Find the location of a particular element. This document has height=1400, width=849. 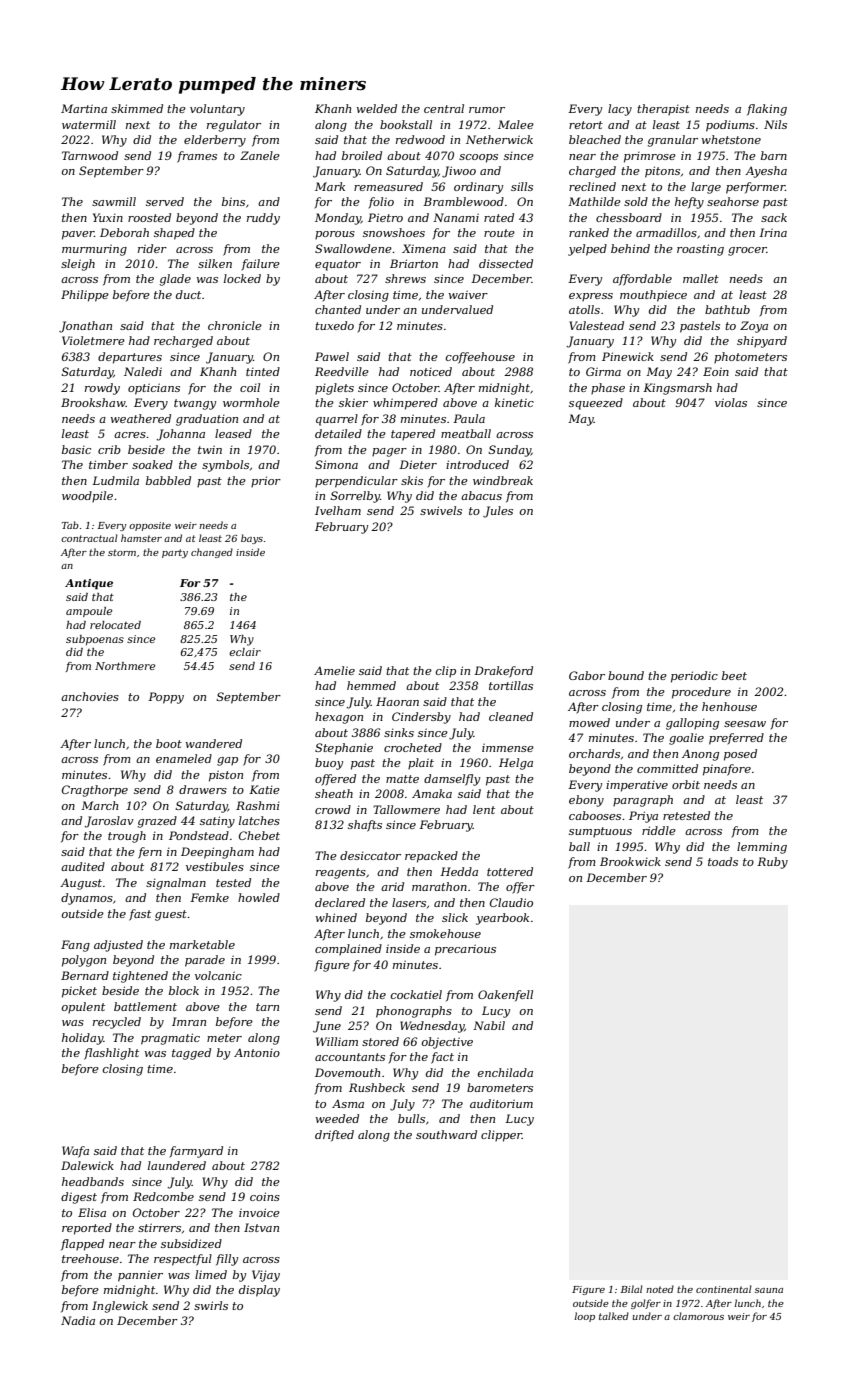

Martina is located at coordinates (84, 108).
